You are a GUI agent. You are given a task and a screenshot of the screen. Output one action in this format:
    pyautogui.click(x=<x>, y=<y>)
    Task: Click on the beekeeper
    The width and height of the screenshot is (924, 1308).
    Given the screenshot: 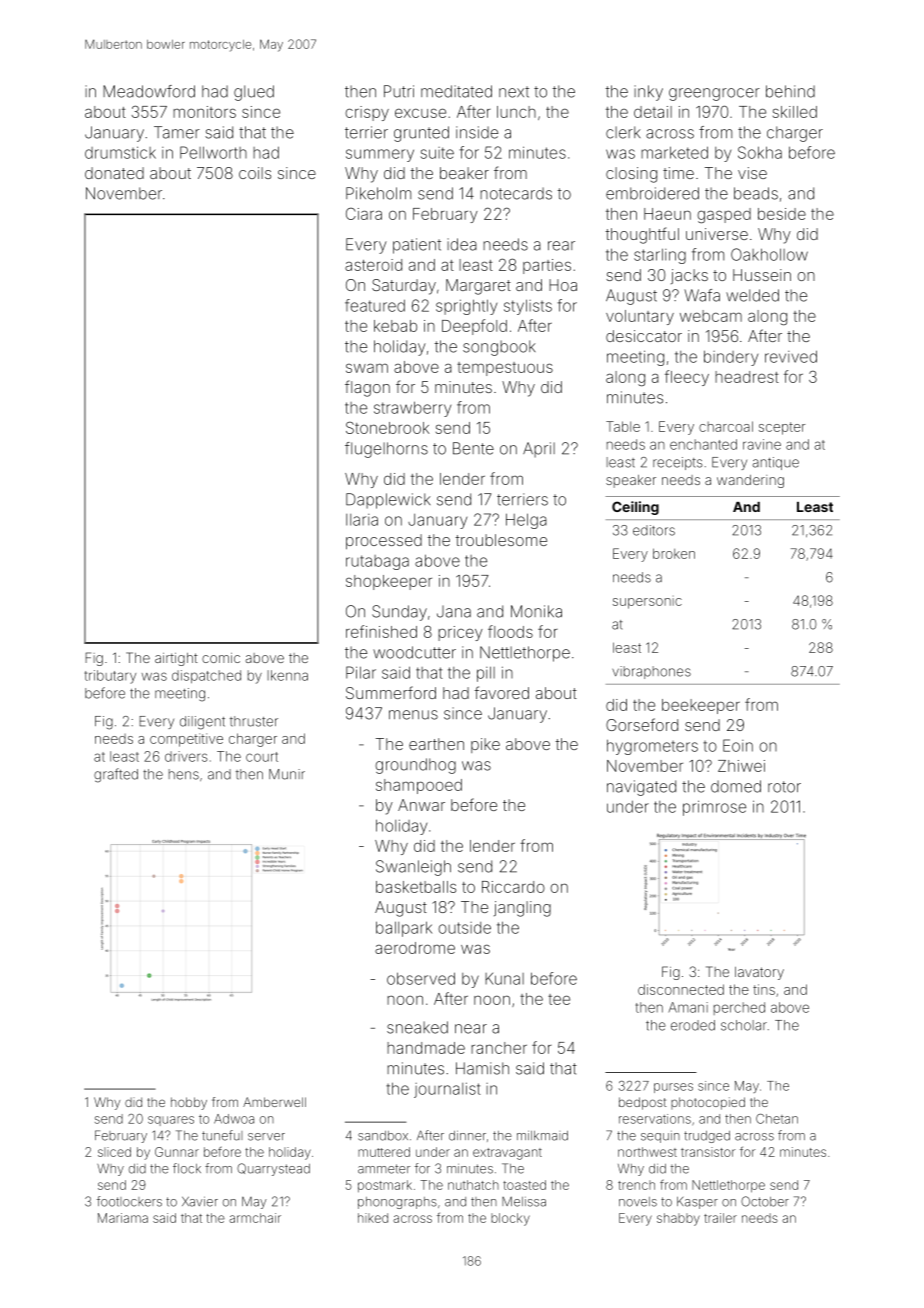 What is the action you would take?
    pyautogui.click(x=701, y=706)
